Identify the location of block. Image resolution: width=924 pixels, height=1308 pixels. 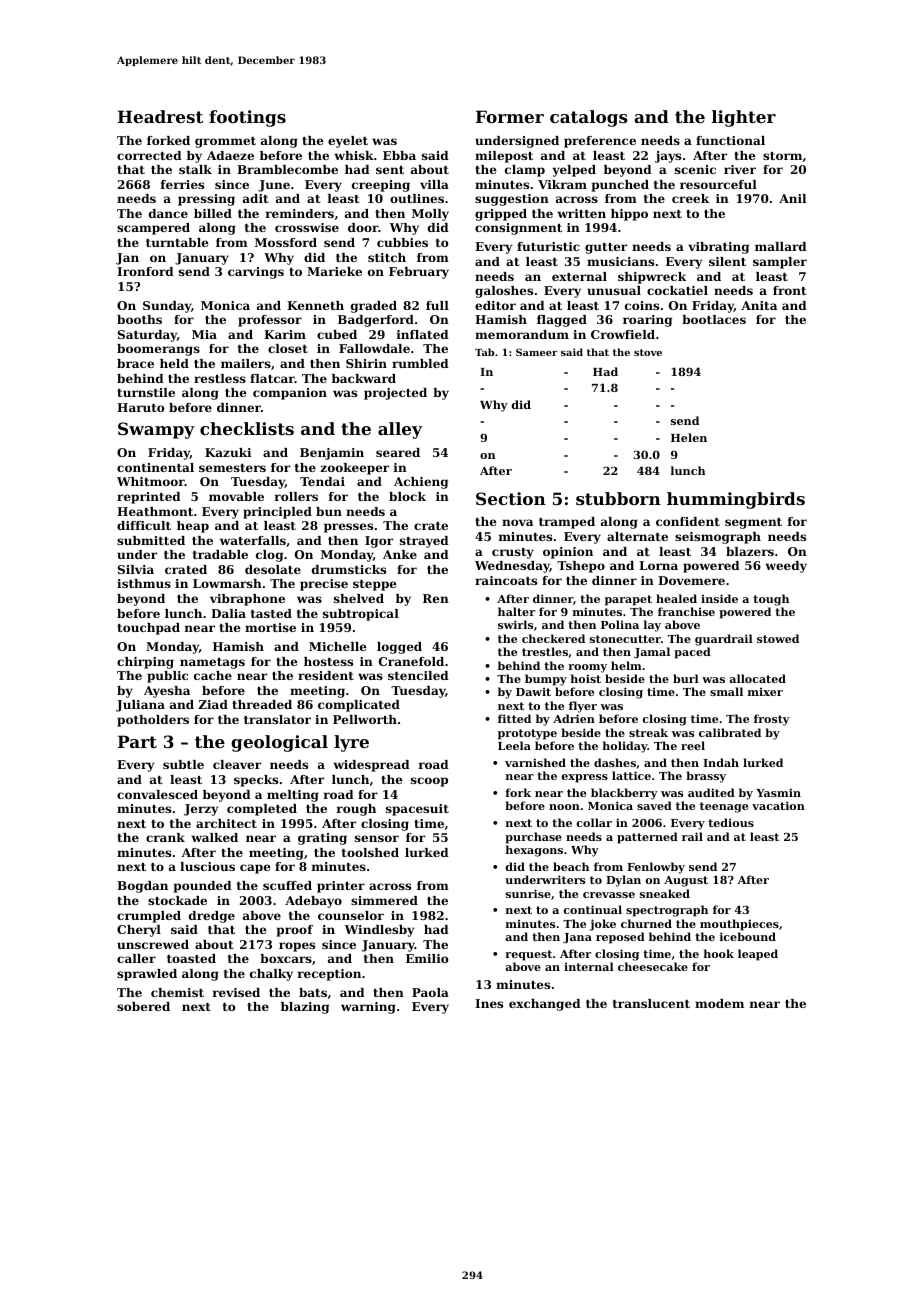
(407, 496).
